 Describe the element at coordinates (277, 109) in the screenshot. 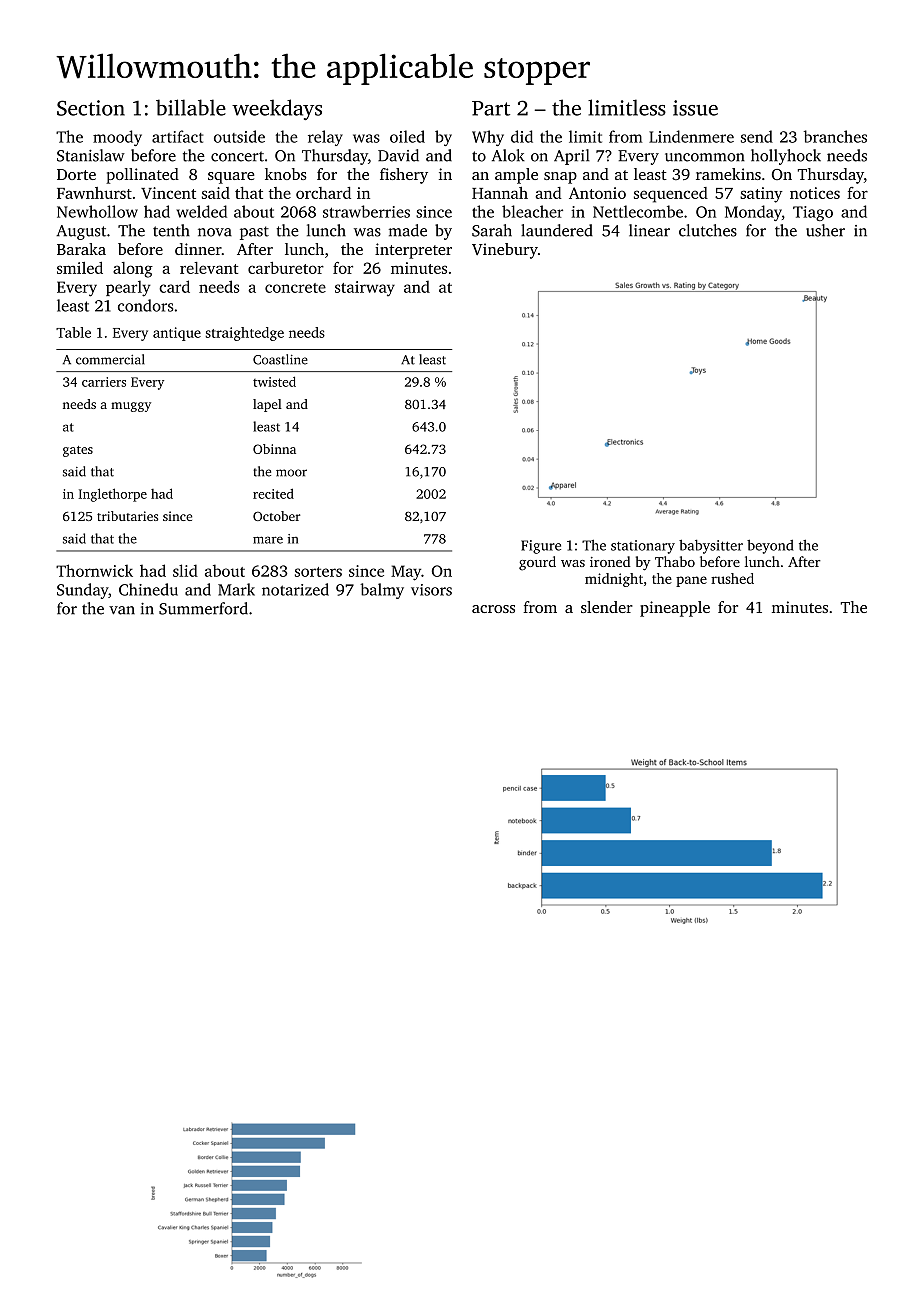

I see `weekdays` at that location.
